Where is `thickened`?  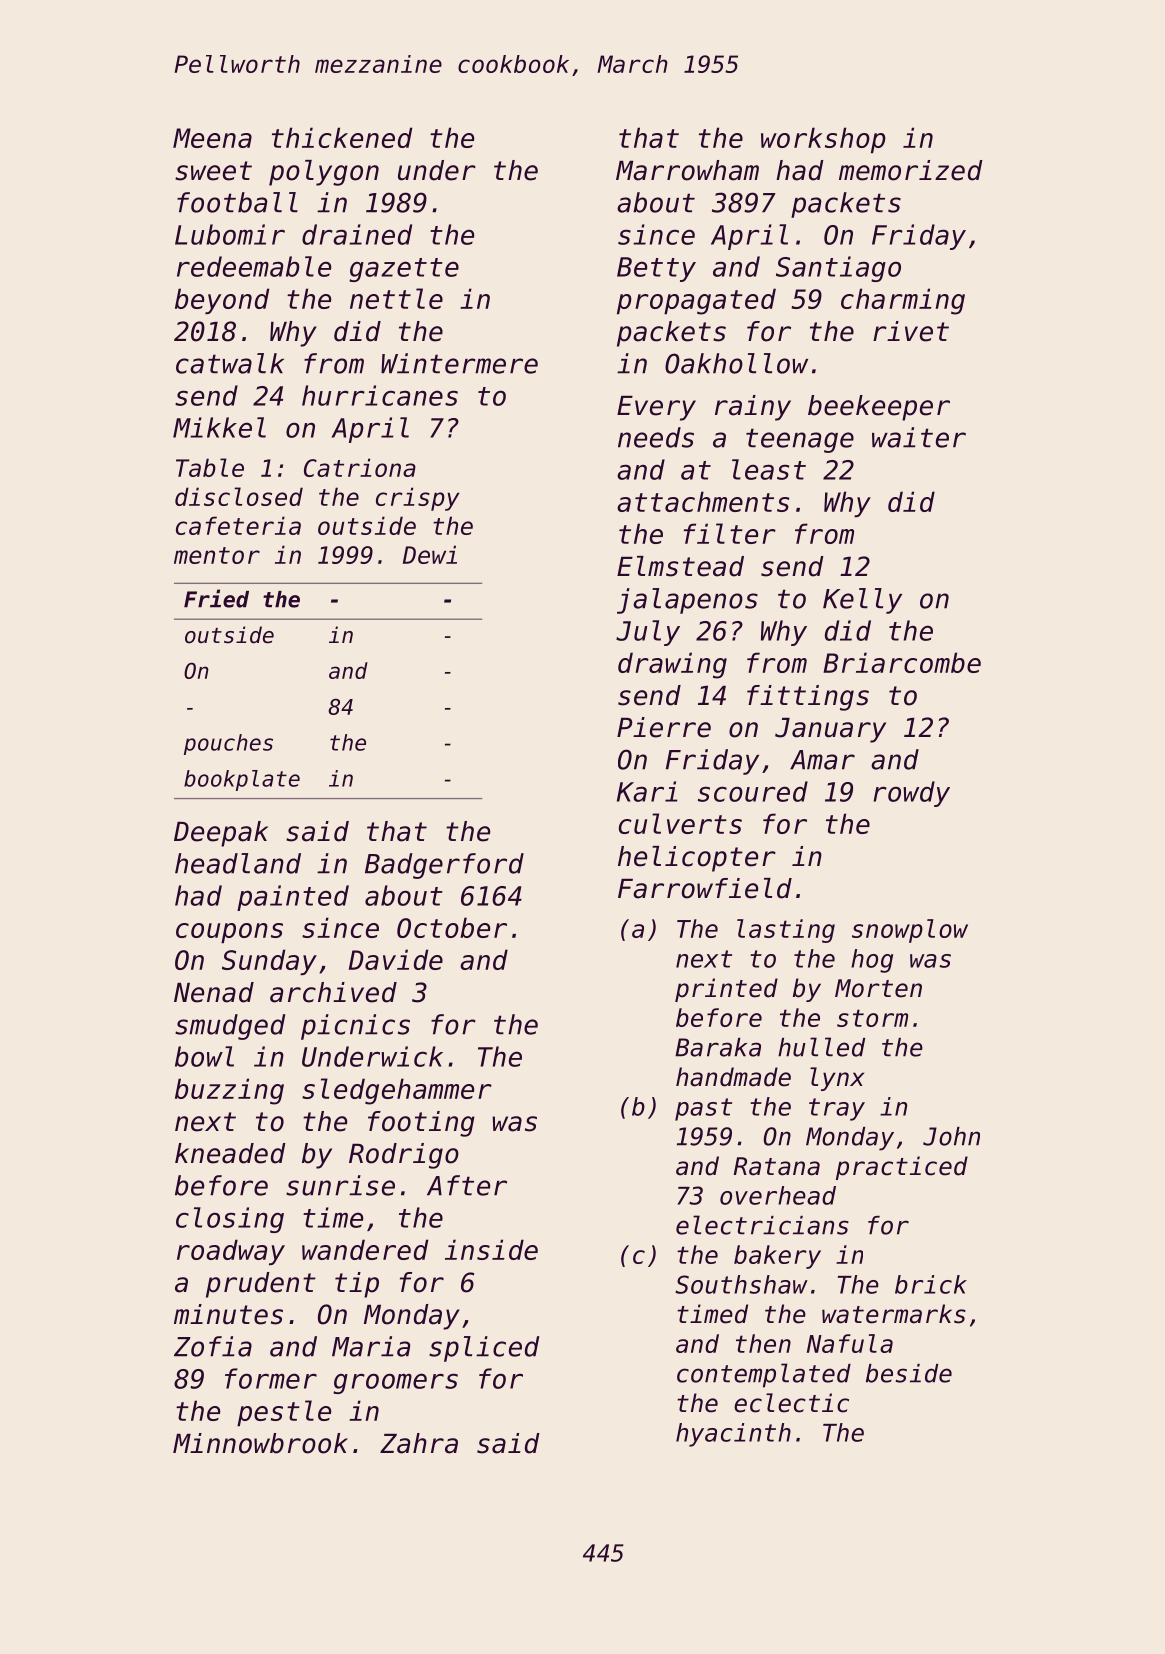 thickened is located at coordinates (342, 137).
